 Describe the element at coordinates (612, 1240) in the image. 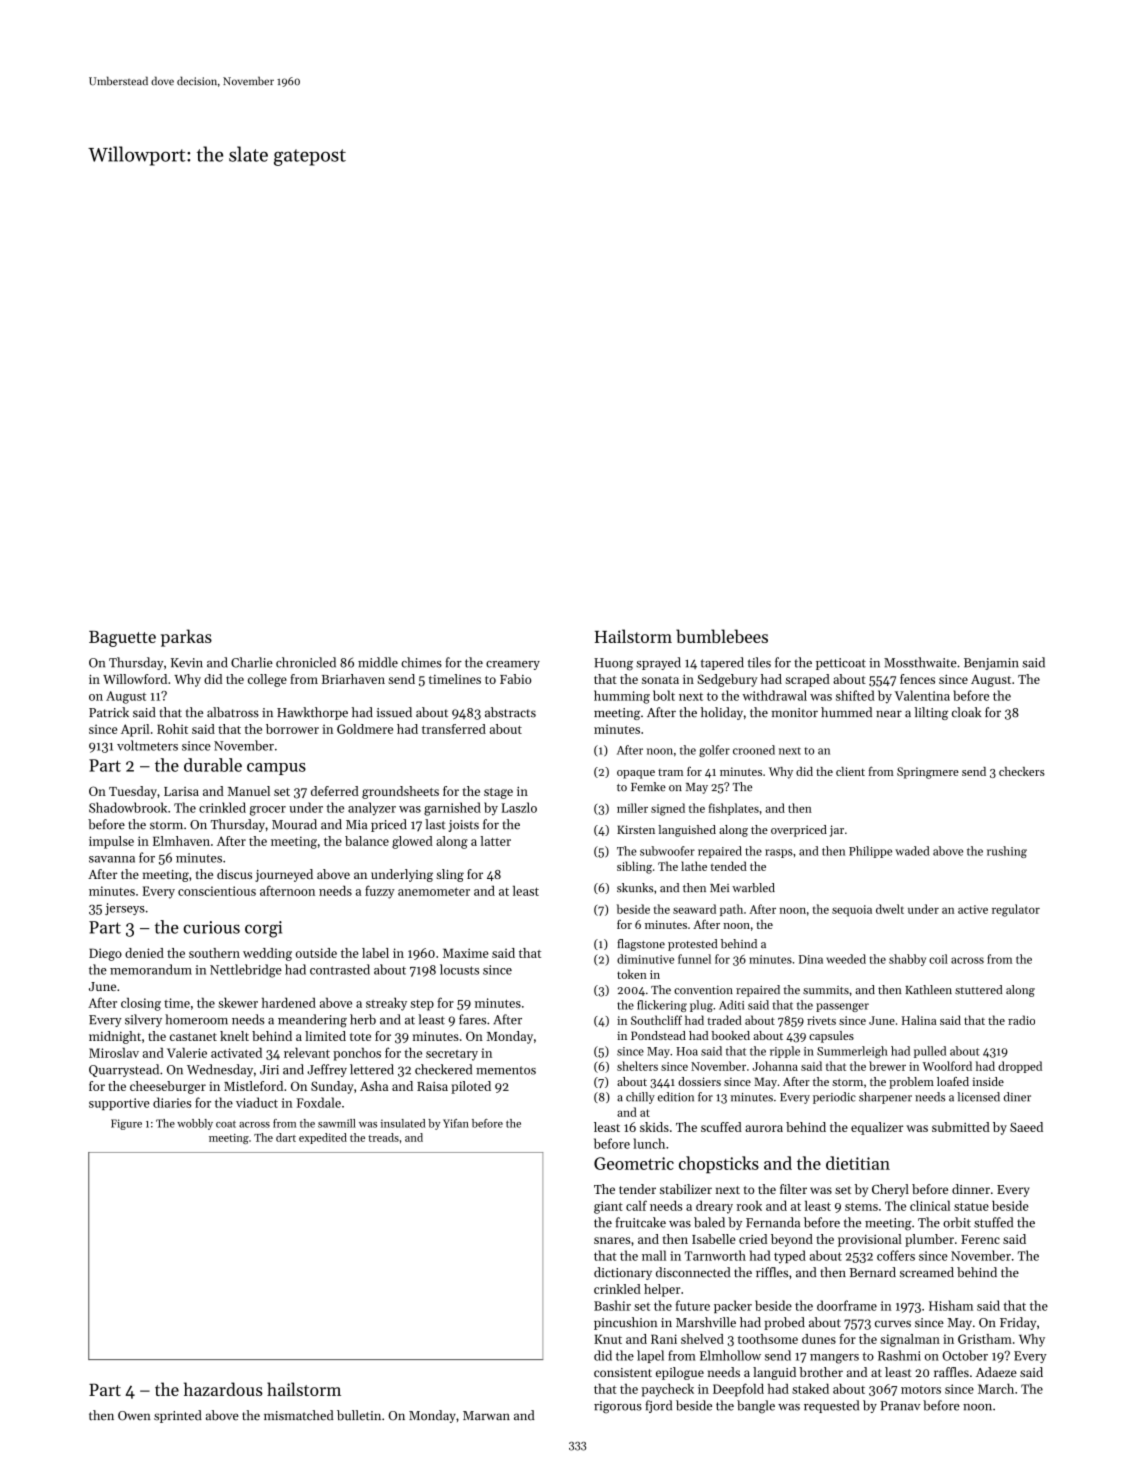

I see `snares` at that location.
